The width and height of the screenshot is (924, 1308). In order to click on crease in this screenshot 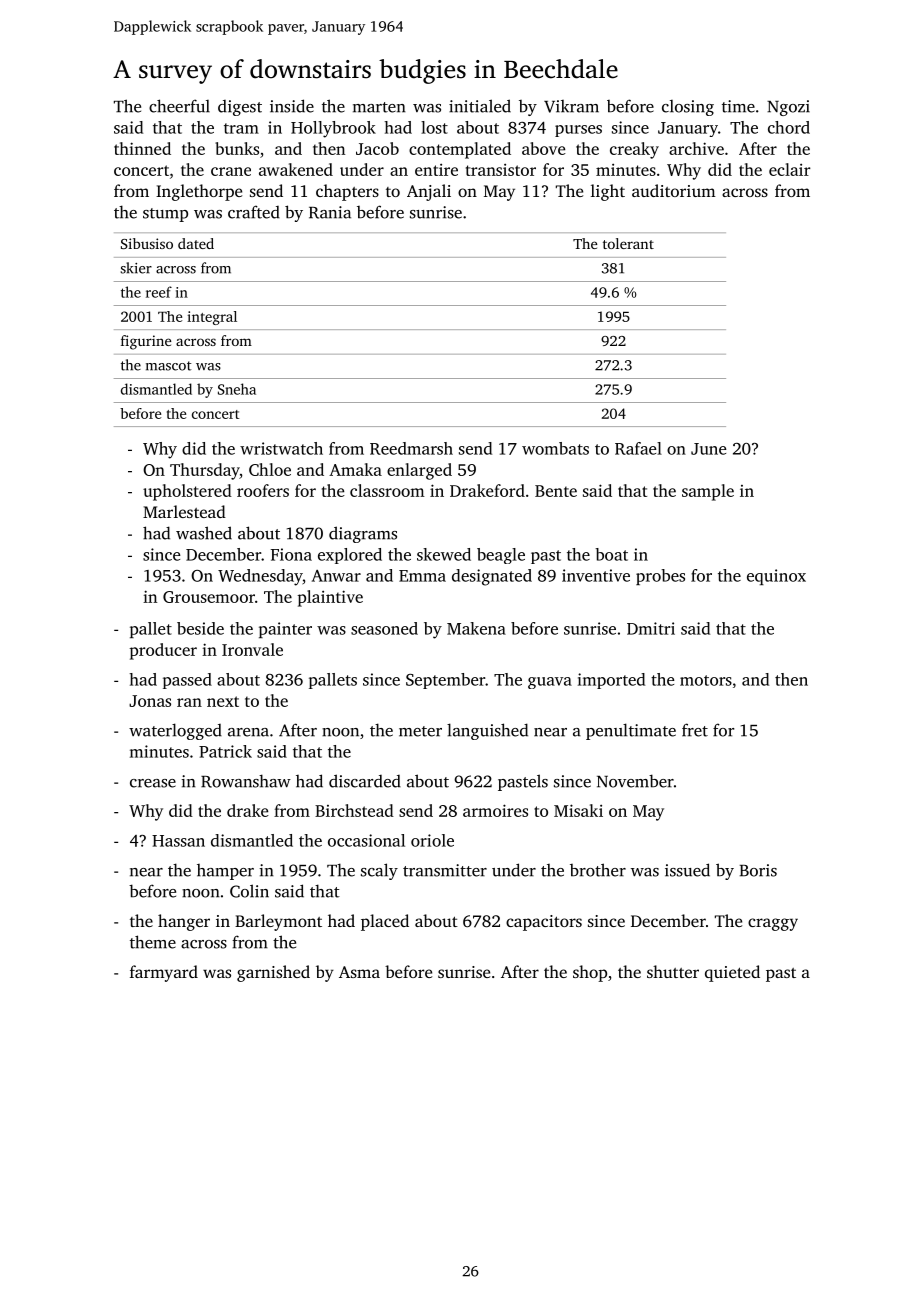, I will do `click(153, 783)`.
